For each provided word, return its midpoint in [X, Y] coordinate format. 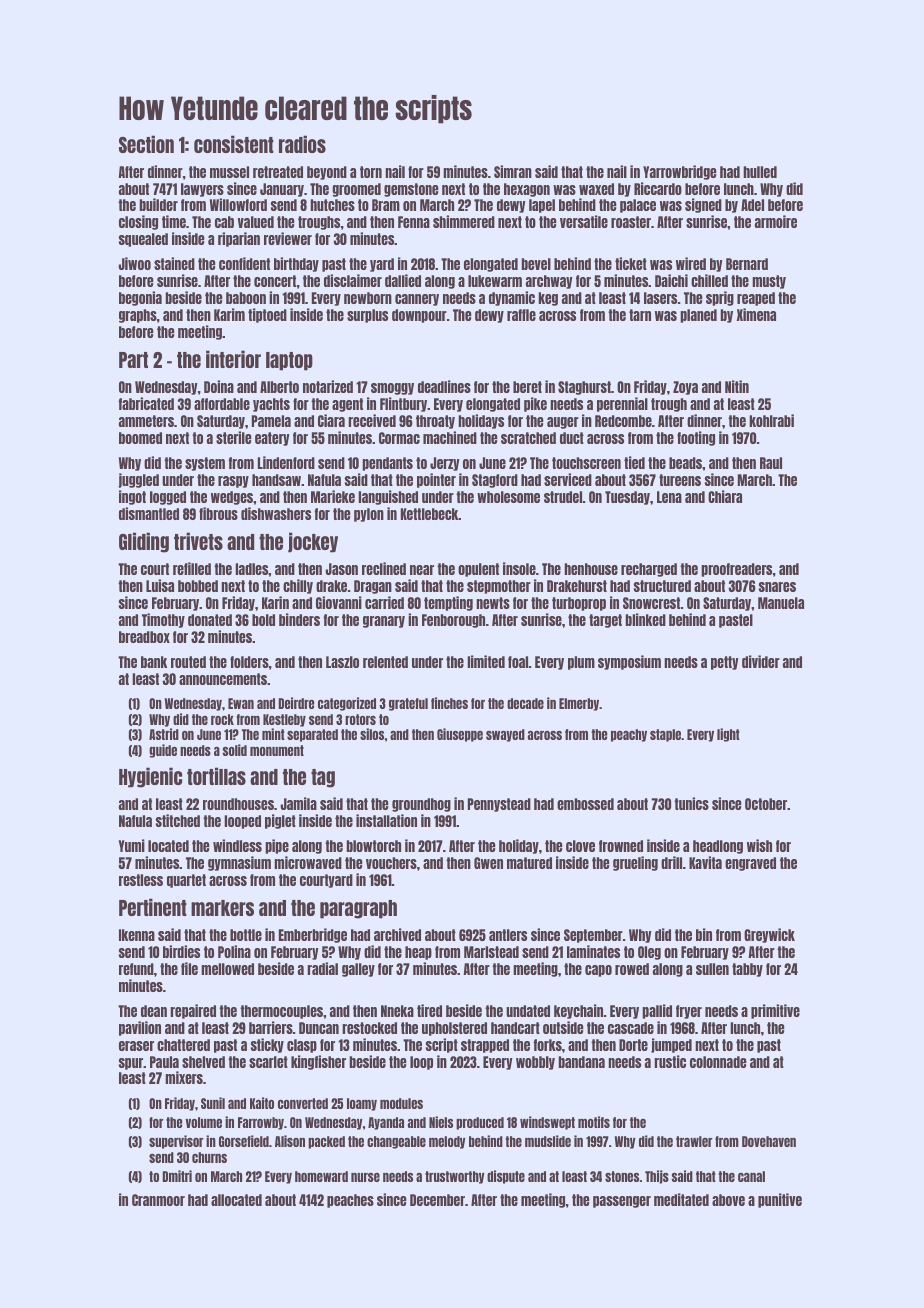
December [437, 1200]
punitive [780, 1200]
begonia [140, 298]
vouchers [391, 863]
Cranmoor [158, 1200]
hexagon [527, 190]
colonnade [718, 1062]
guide [163, 751]
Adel [752, 205]
